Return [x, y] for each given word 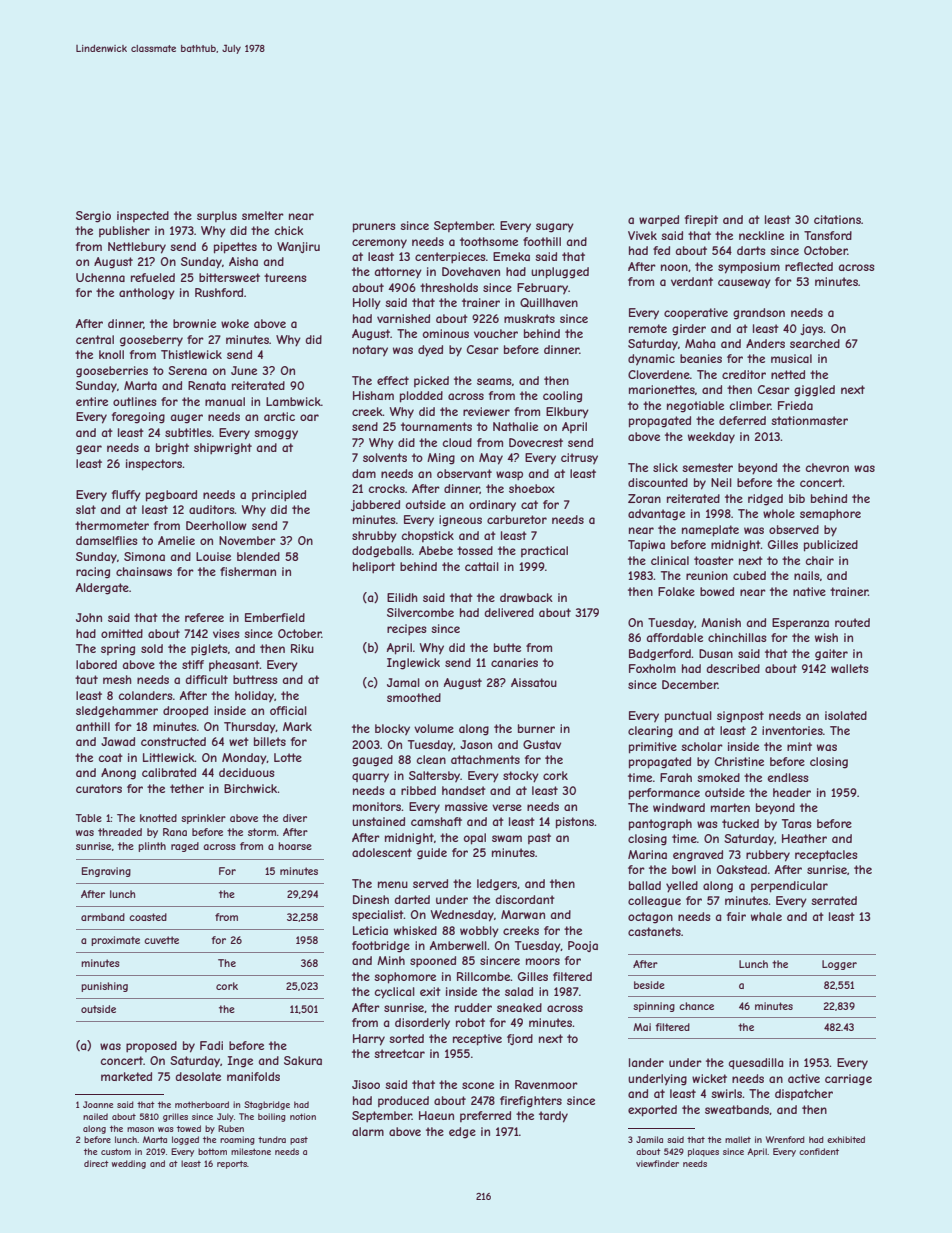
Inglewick [413, 664]
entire [92, 401]
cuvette [161, 940]
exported [652, 1111]
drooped [185, 712]
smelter [263, 215]
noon [674, 267]
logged [185, 1140]
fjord [520, 1039]
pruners [374, 228]
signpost [740, 717]
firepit [701, 221]
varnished [403, 318]
